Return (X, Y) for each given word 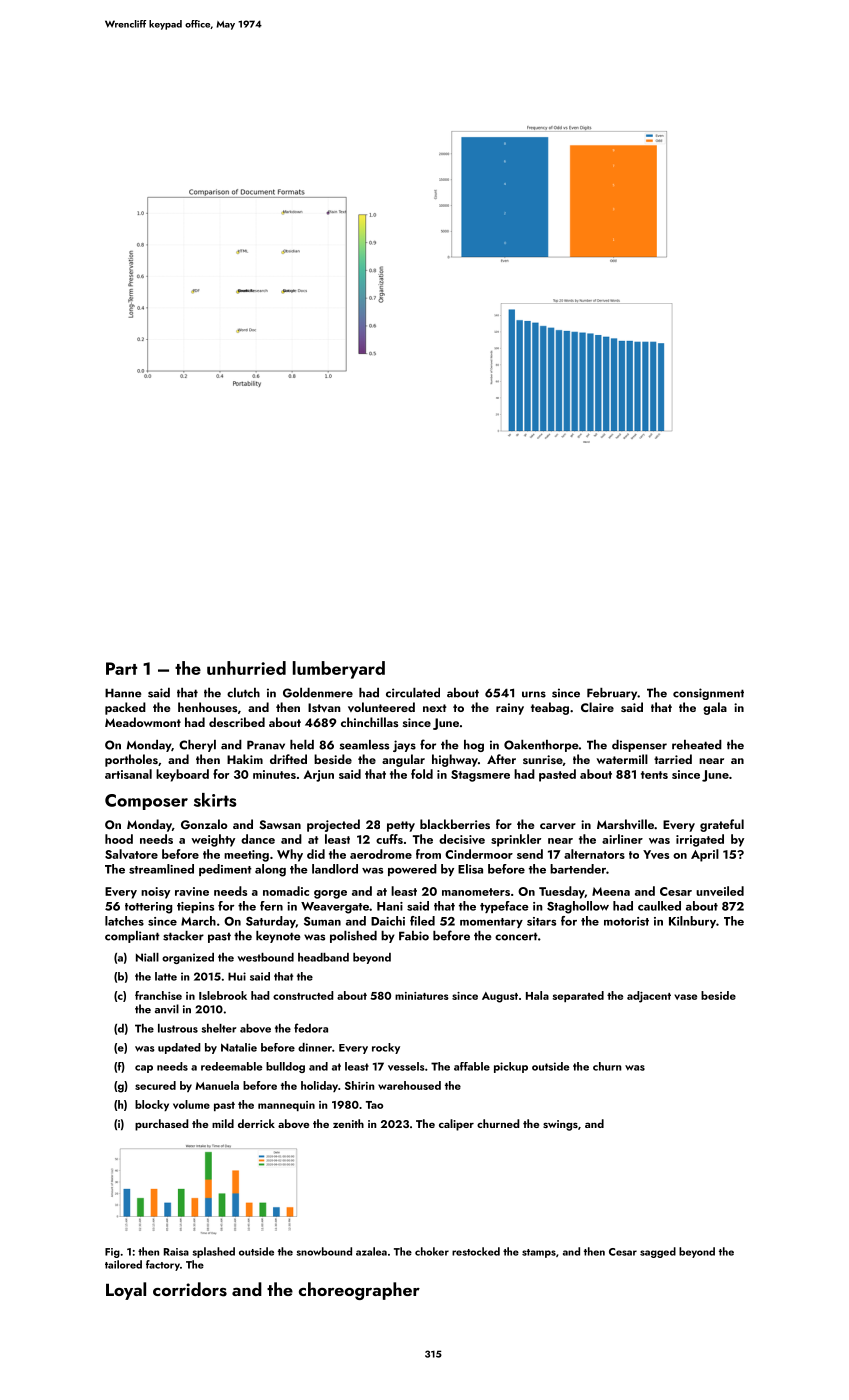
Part (121, 668)
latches (124, 921)
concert (516, 936)
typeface (504, 907)
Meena (611, 891)
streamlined (161, 869)
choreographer (359, 1291)
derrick (256, 1123)
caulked (659, 906)
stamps (539, 1253)
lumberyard (339, 670)
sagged (658, 1252)
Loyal (126, 1291)
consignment (708, 694)
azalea (371, 1251)
